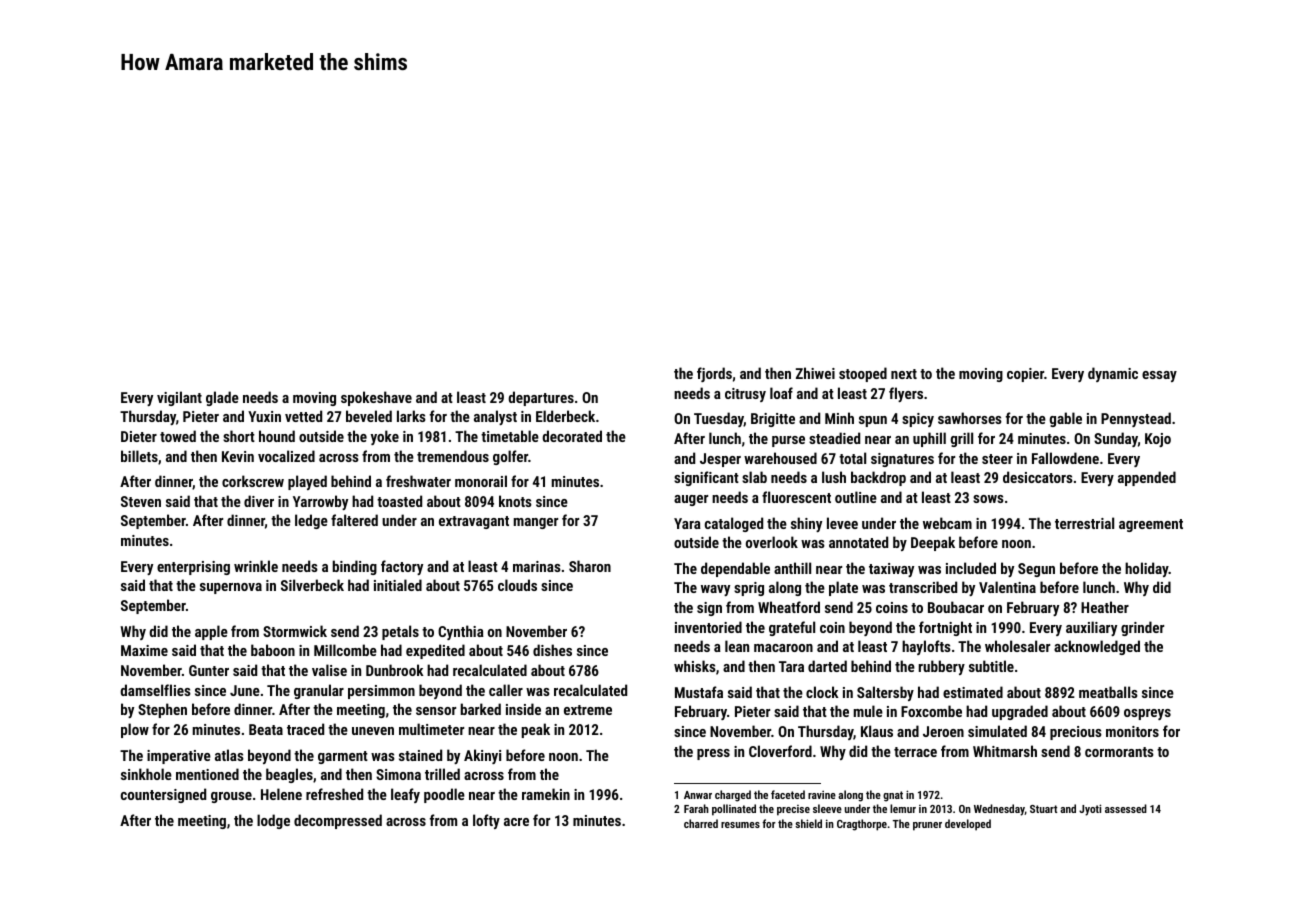 This image has width=1308, height=924. I want to click on lodge, so click(273, 821).
